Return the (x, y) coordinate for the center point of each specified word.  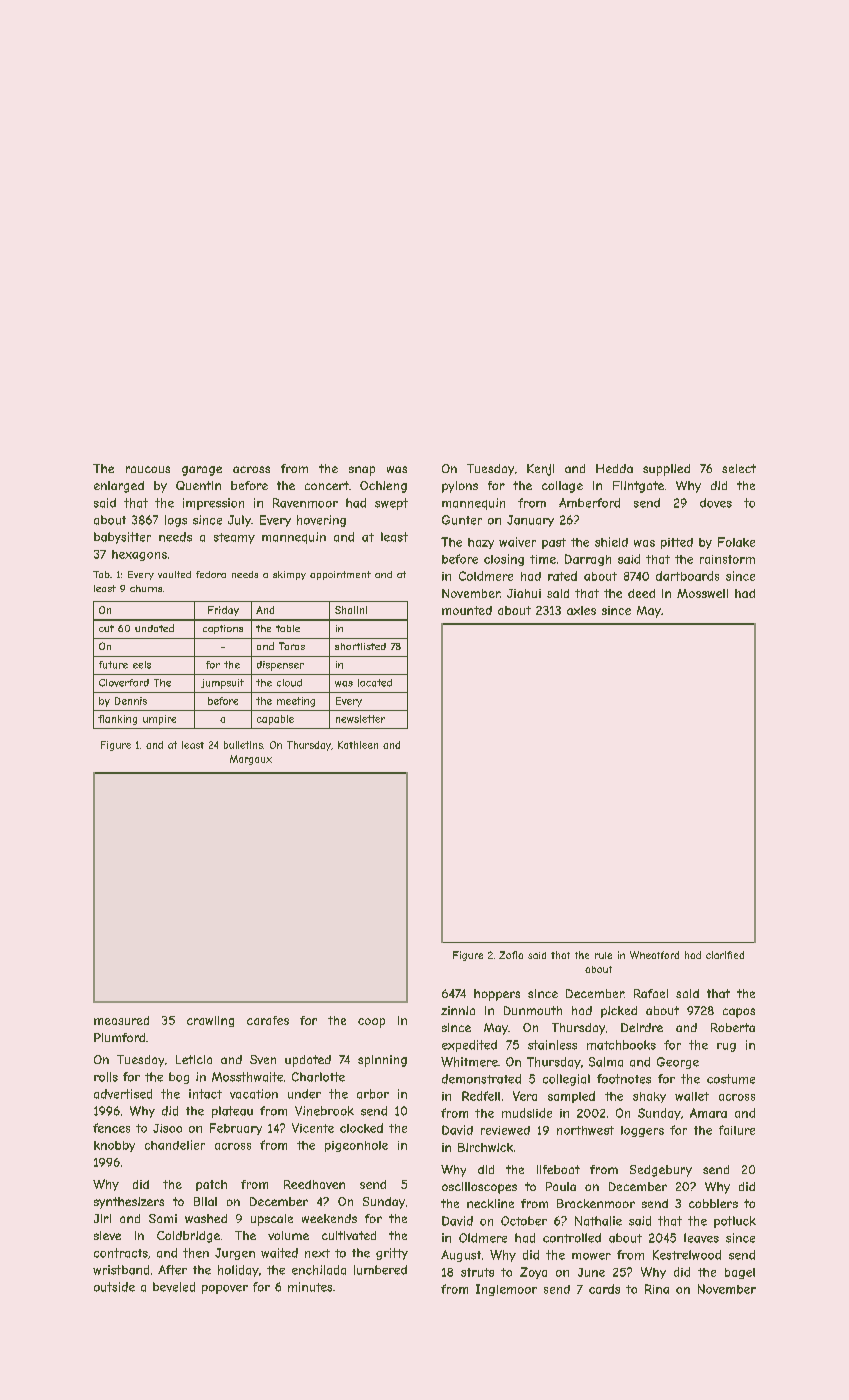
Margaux (251, 760)
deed (641, 593)
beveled (174, 1287)
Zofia (511, 955)
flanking (117, 720)
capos (739, 1013)
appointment (340, 575)
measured (121, 1020)
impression (213, 504)
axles (581, 610)
